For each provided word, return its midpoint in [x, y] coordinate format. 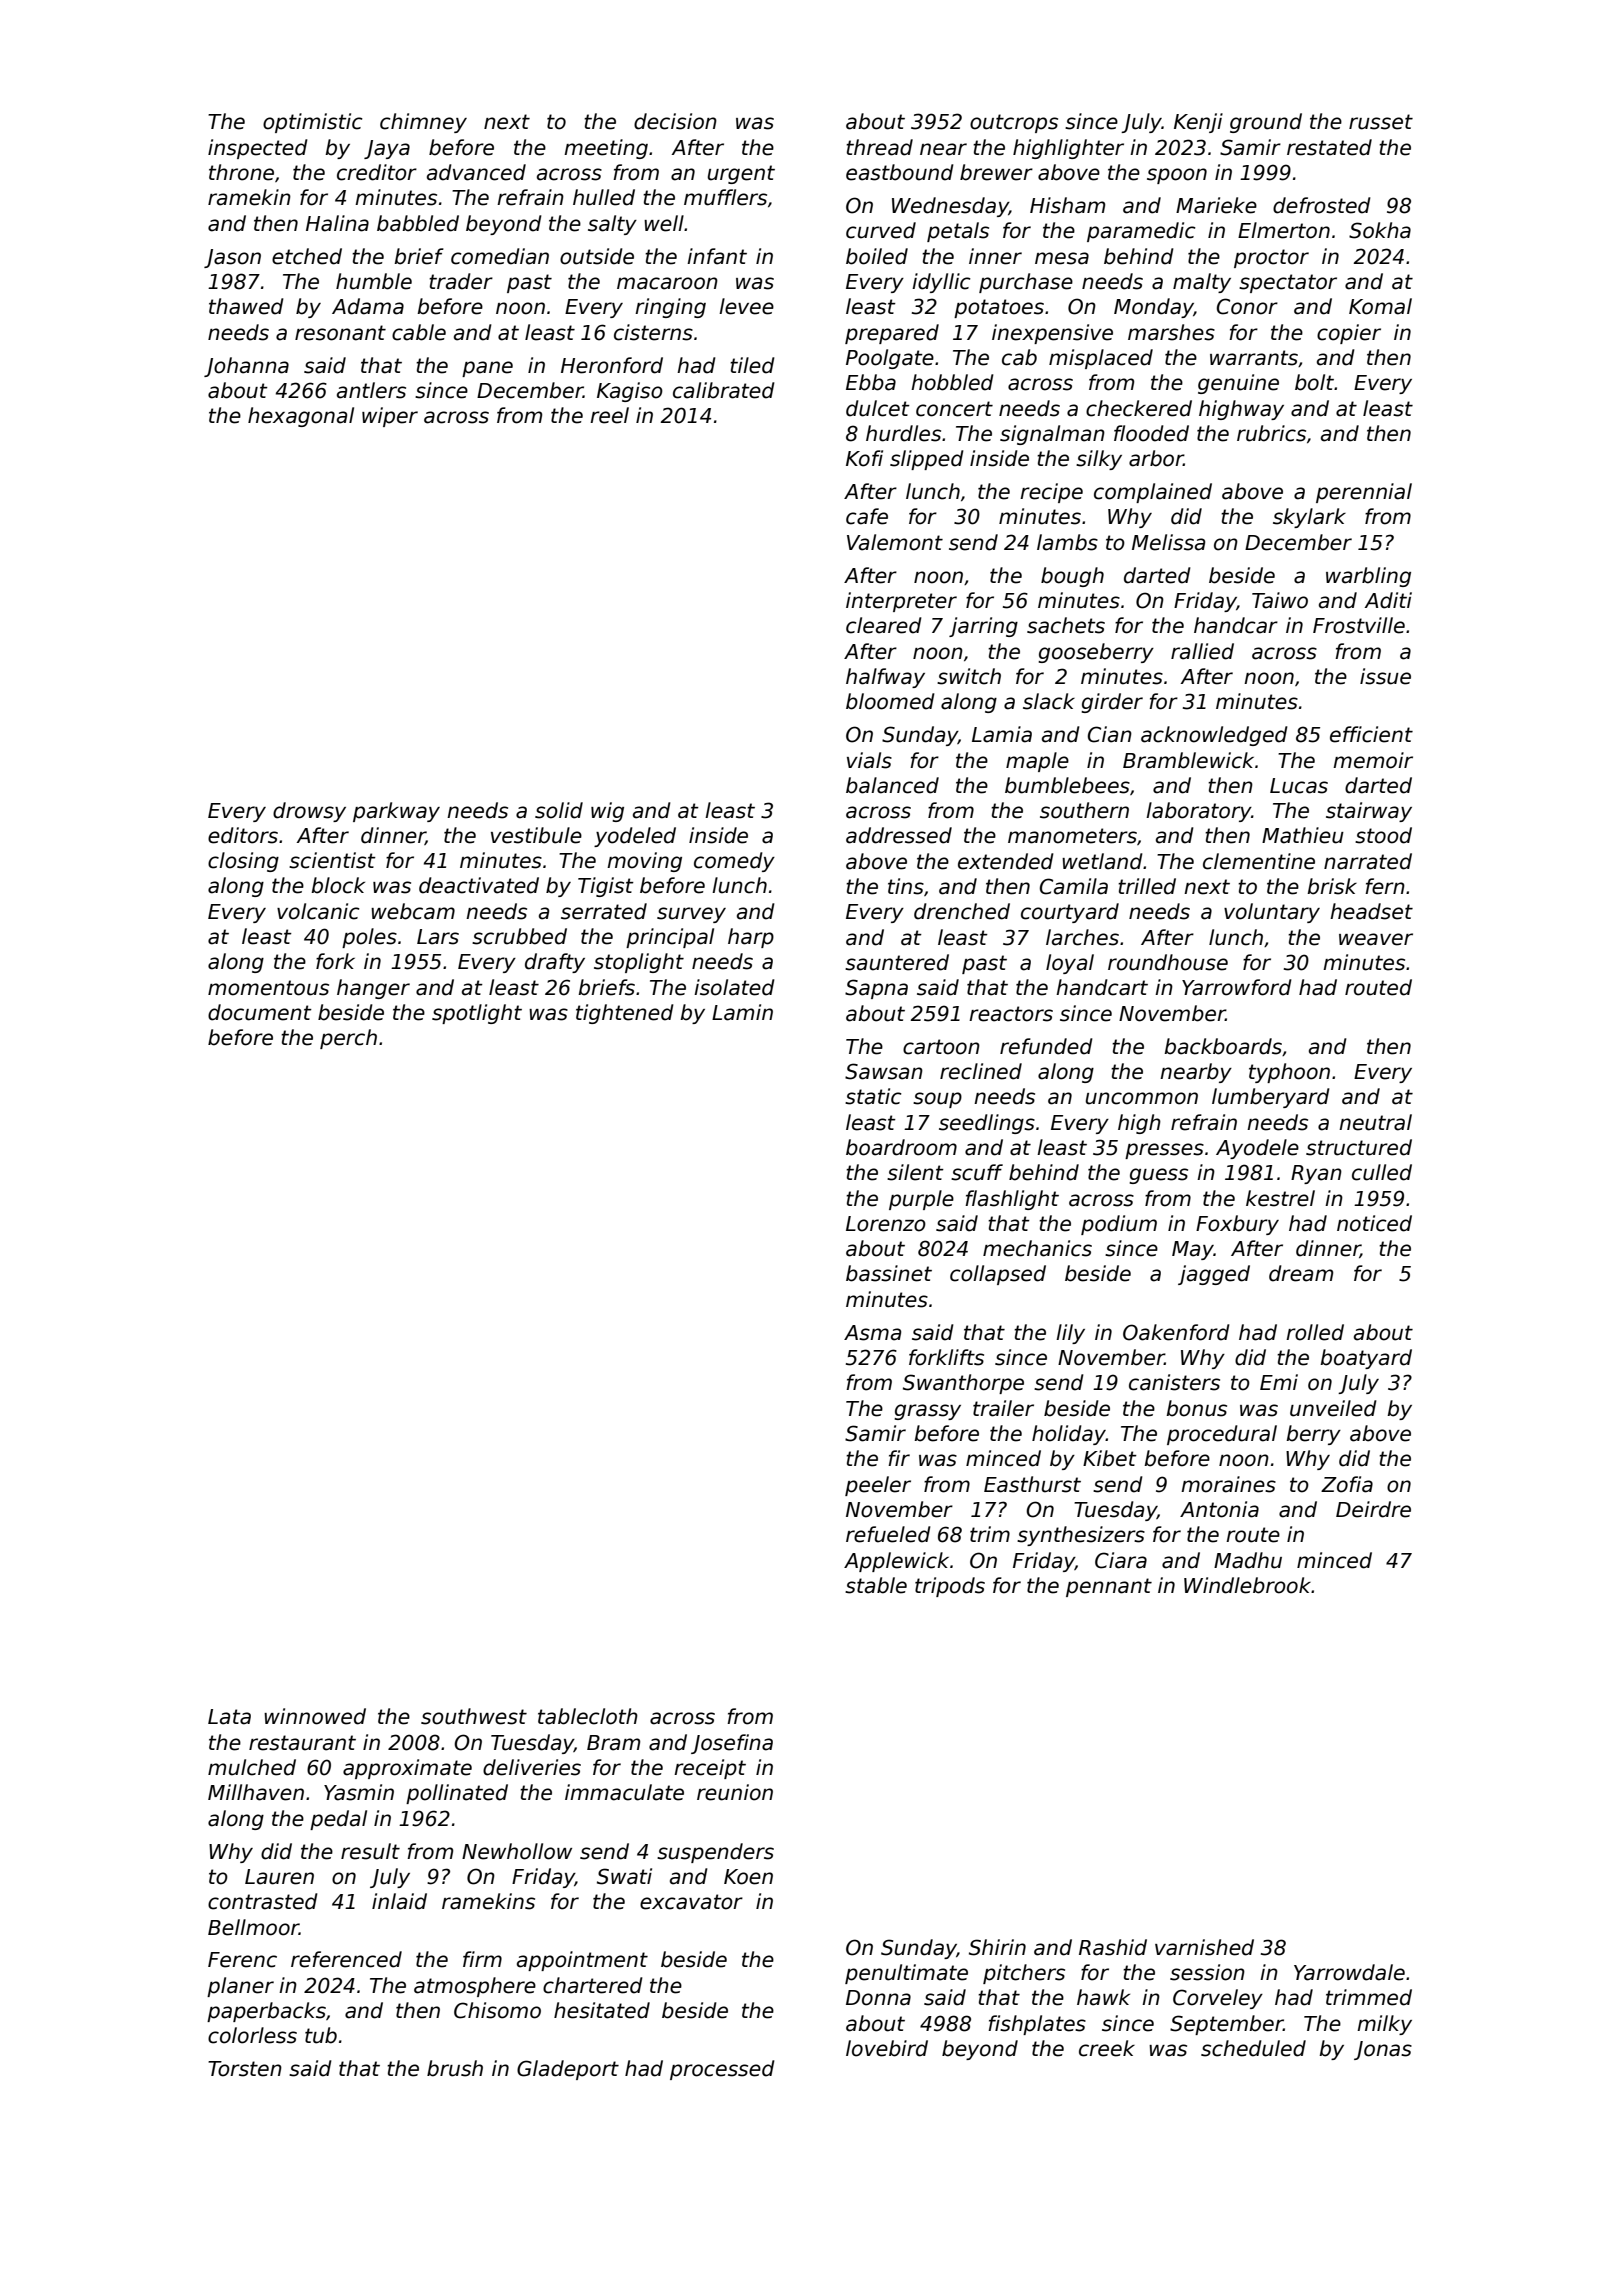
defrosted [1322, 205]
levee [746, 306]
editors [243, 835]
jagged [1214, 1275]
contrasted [263, 1901]
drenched [962, 911]
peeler [878, 1486]
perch [348, 1039]
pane [487, 369]
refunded [1046, 1046]
